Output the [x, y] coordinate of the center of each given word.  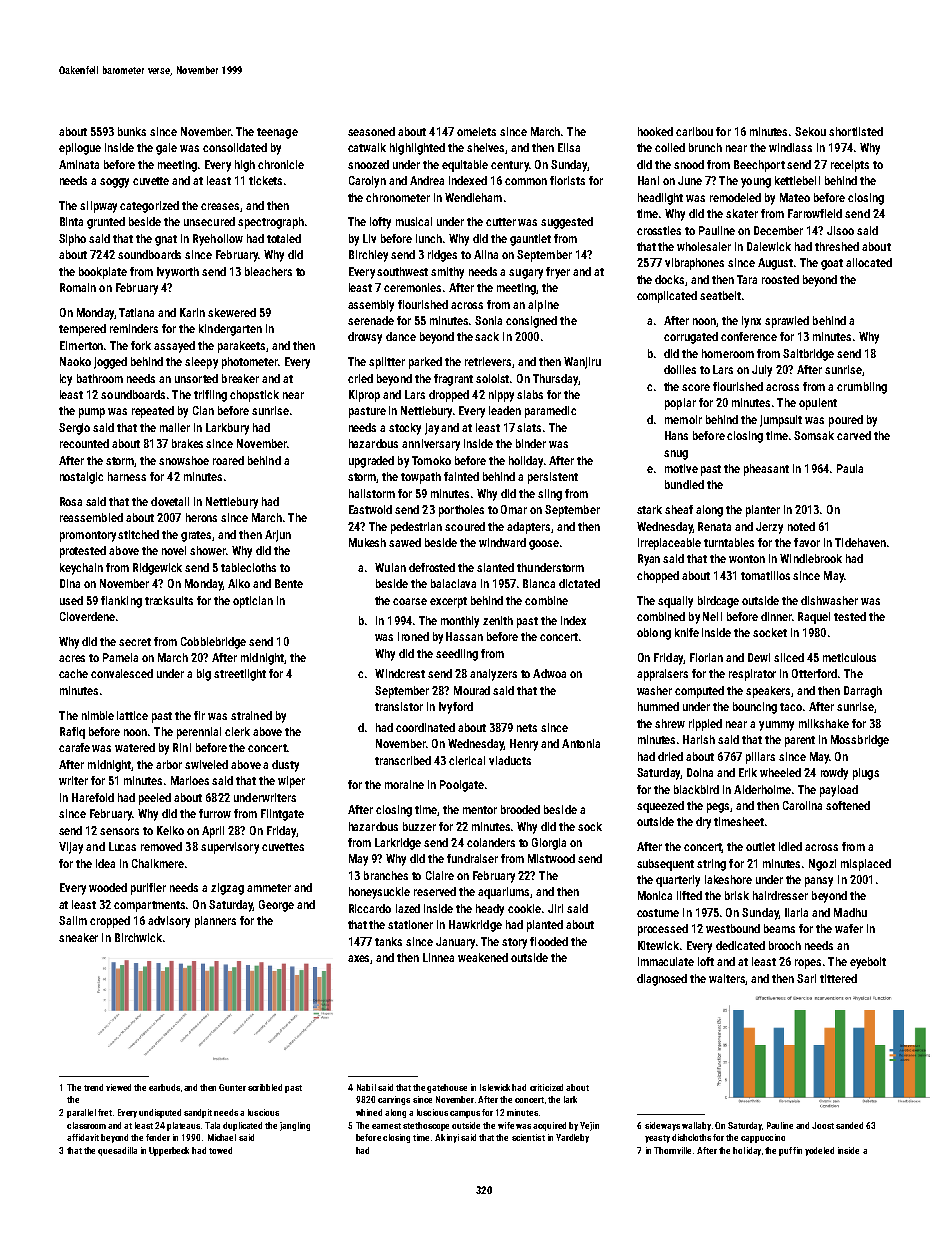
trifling [210, 396]
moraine [404, 784]
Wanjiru [582, 363]
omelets [476, 131]
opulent [818, 404]
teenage [277, 133]
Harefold [93, 797]
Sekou [810, 131]
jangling [295, 1126]
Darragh [863, 692]
